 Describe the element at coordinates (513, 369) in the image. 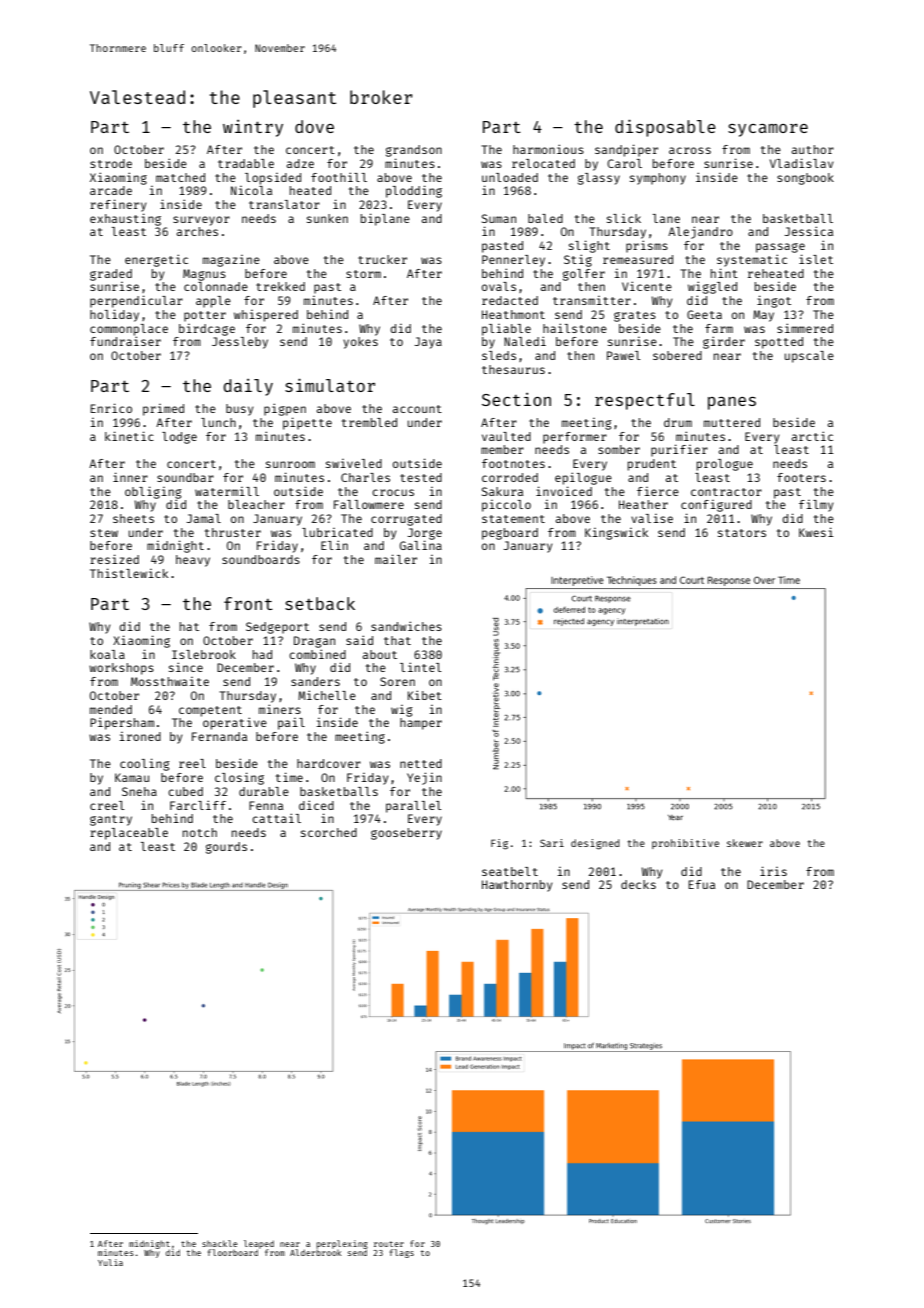

I see `thesaurus` at that location.
